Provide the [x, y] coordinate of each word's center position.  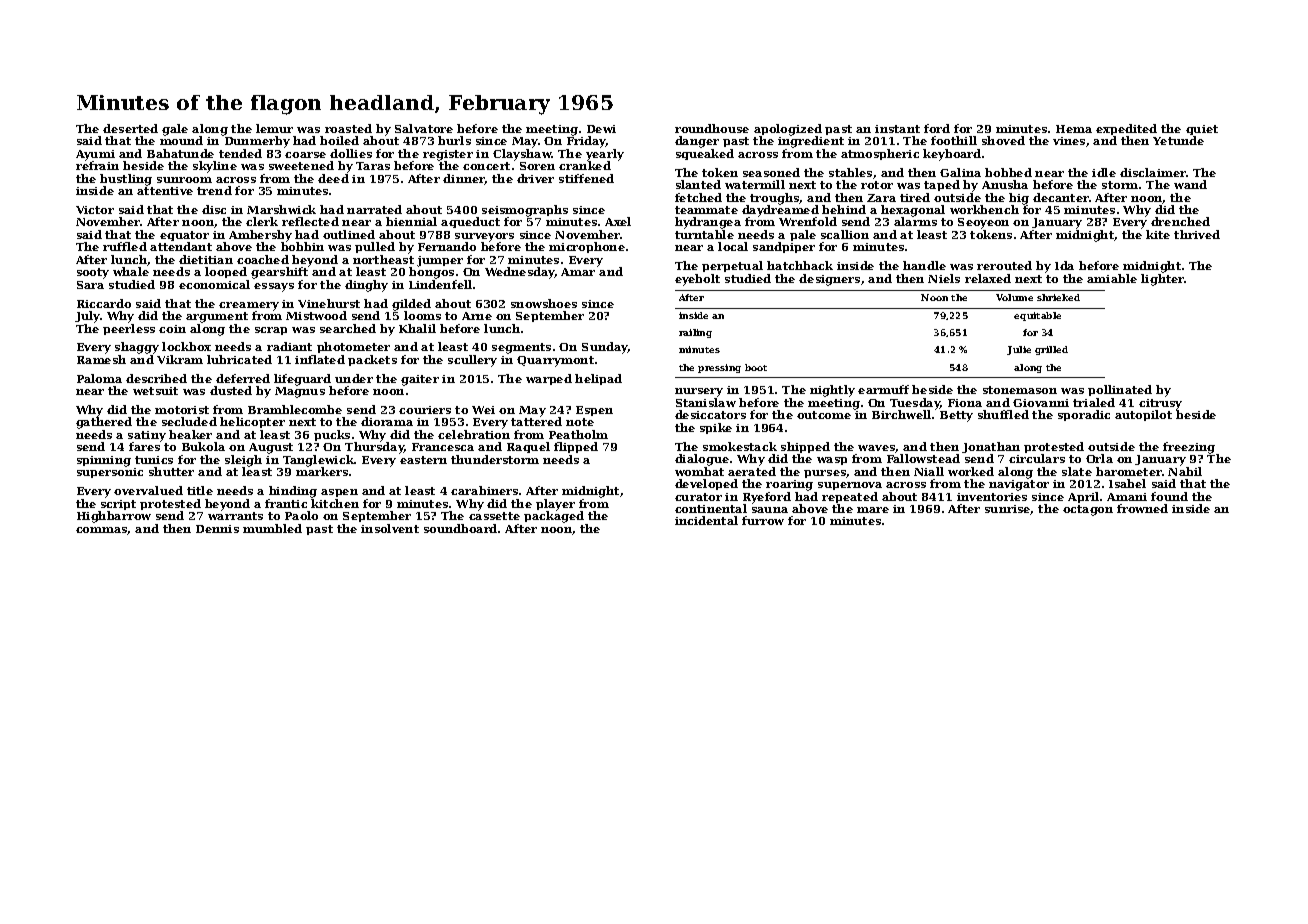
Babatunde [180, 153]
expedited [1126, 129]
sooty [93, 273]
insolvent [390, 528]
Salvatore [424, 128]
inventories [992, 497]
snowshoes [544, 303]
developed [706, 484]
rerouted [1004, 265]
